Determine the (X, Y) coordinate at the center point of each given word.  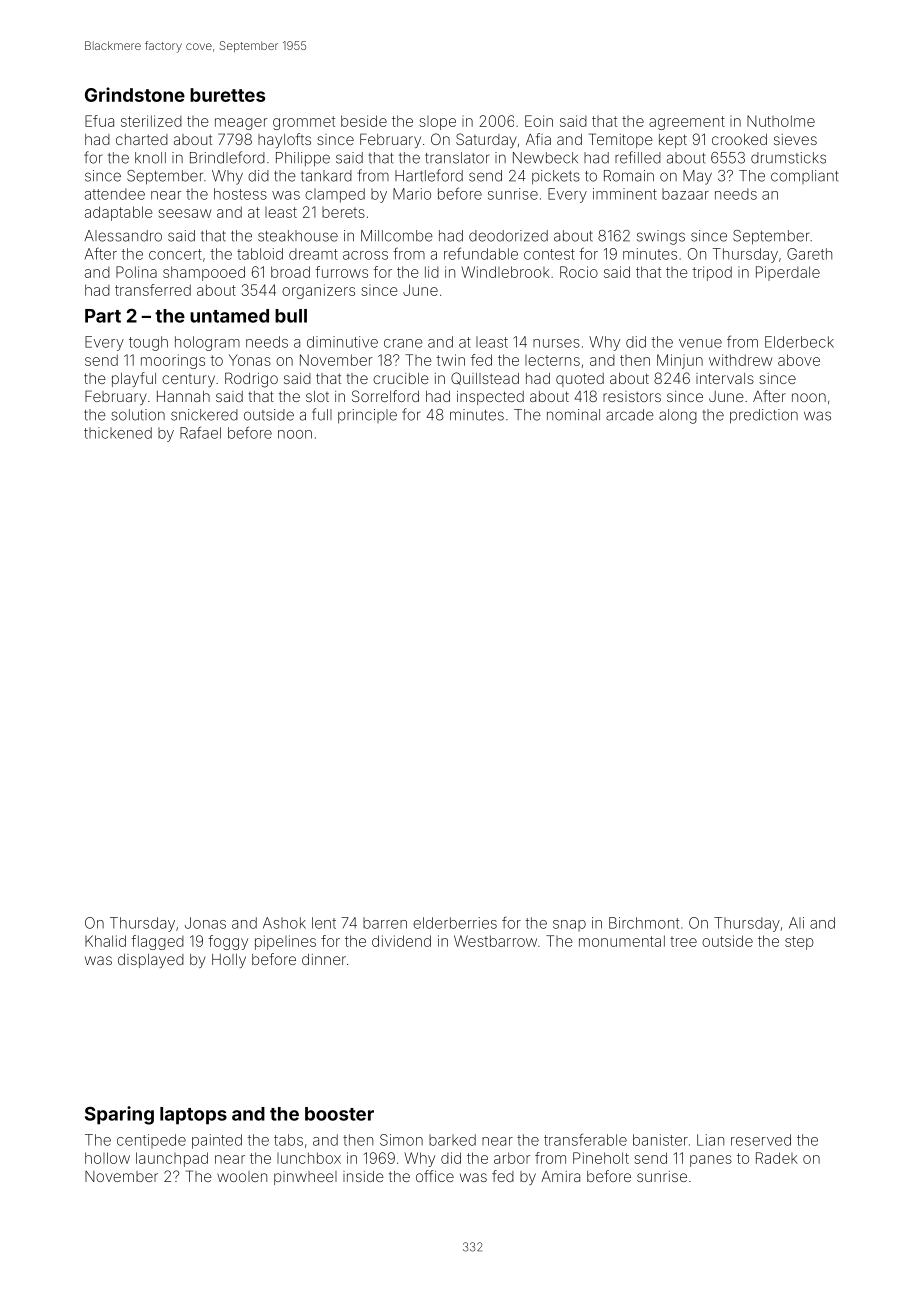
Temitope (621, 140)
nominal (573, 415)
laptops (193, 1116)
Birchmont (644, 923)
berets (343, 212)
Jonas (205, 923)
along (678, 416)
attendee (115, 194)
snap (569, 925)
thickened (118, 433)
